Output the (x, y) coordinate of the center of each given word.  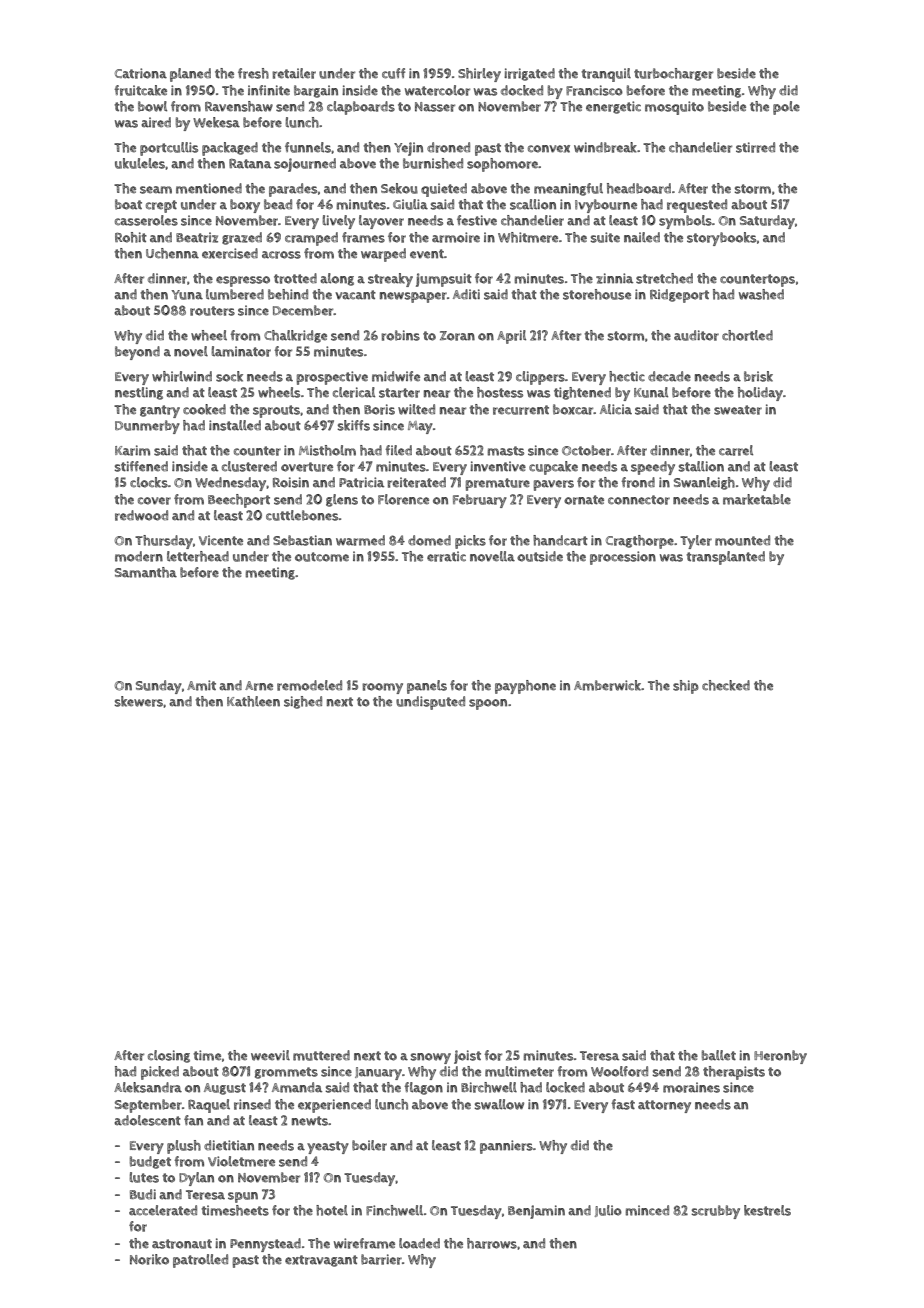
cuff (393, 73)
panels (427, 687)
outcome (322, 557)
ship (686, 687)
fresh (253, 73)
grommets (286, 1073)
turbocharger (673, 74)
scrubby (715, 1212)
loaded (419, 1243)
